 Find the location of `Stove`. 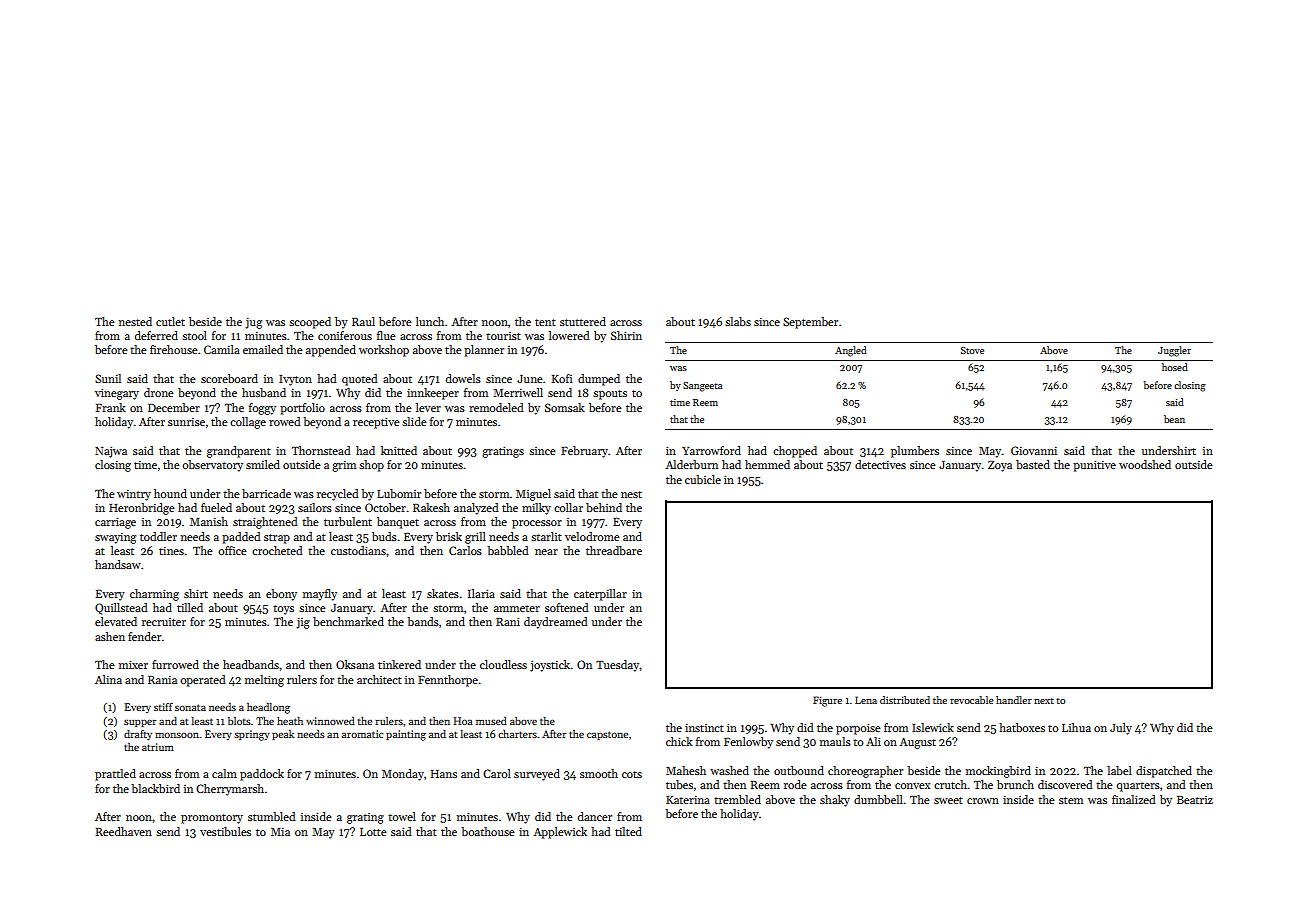

Stove is located at coordinates (972, 350).
